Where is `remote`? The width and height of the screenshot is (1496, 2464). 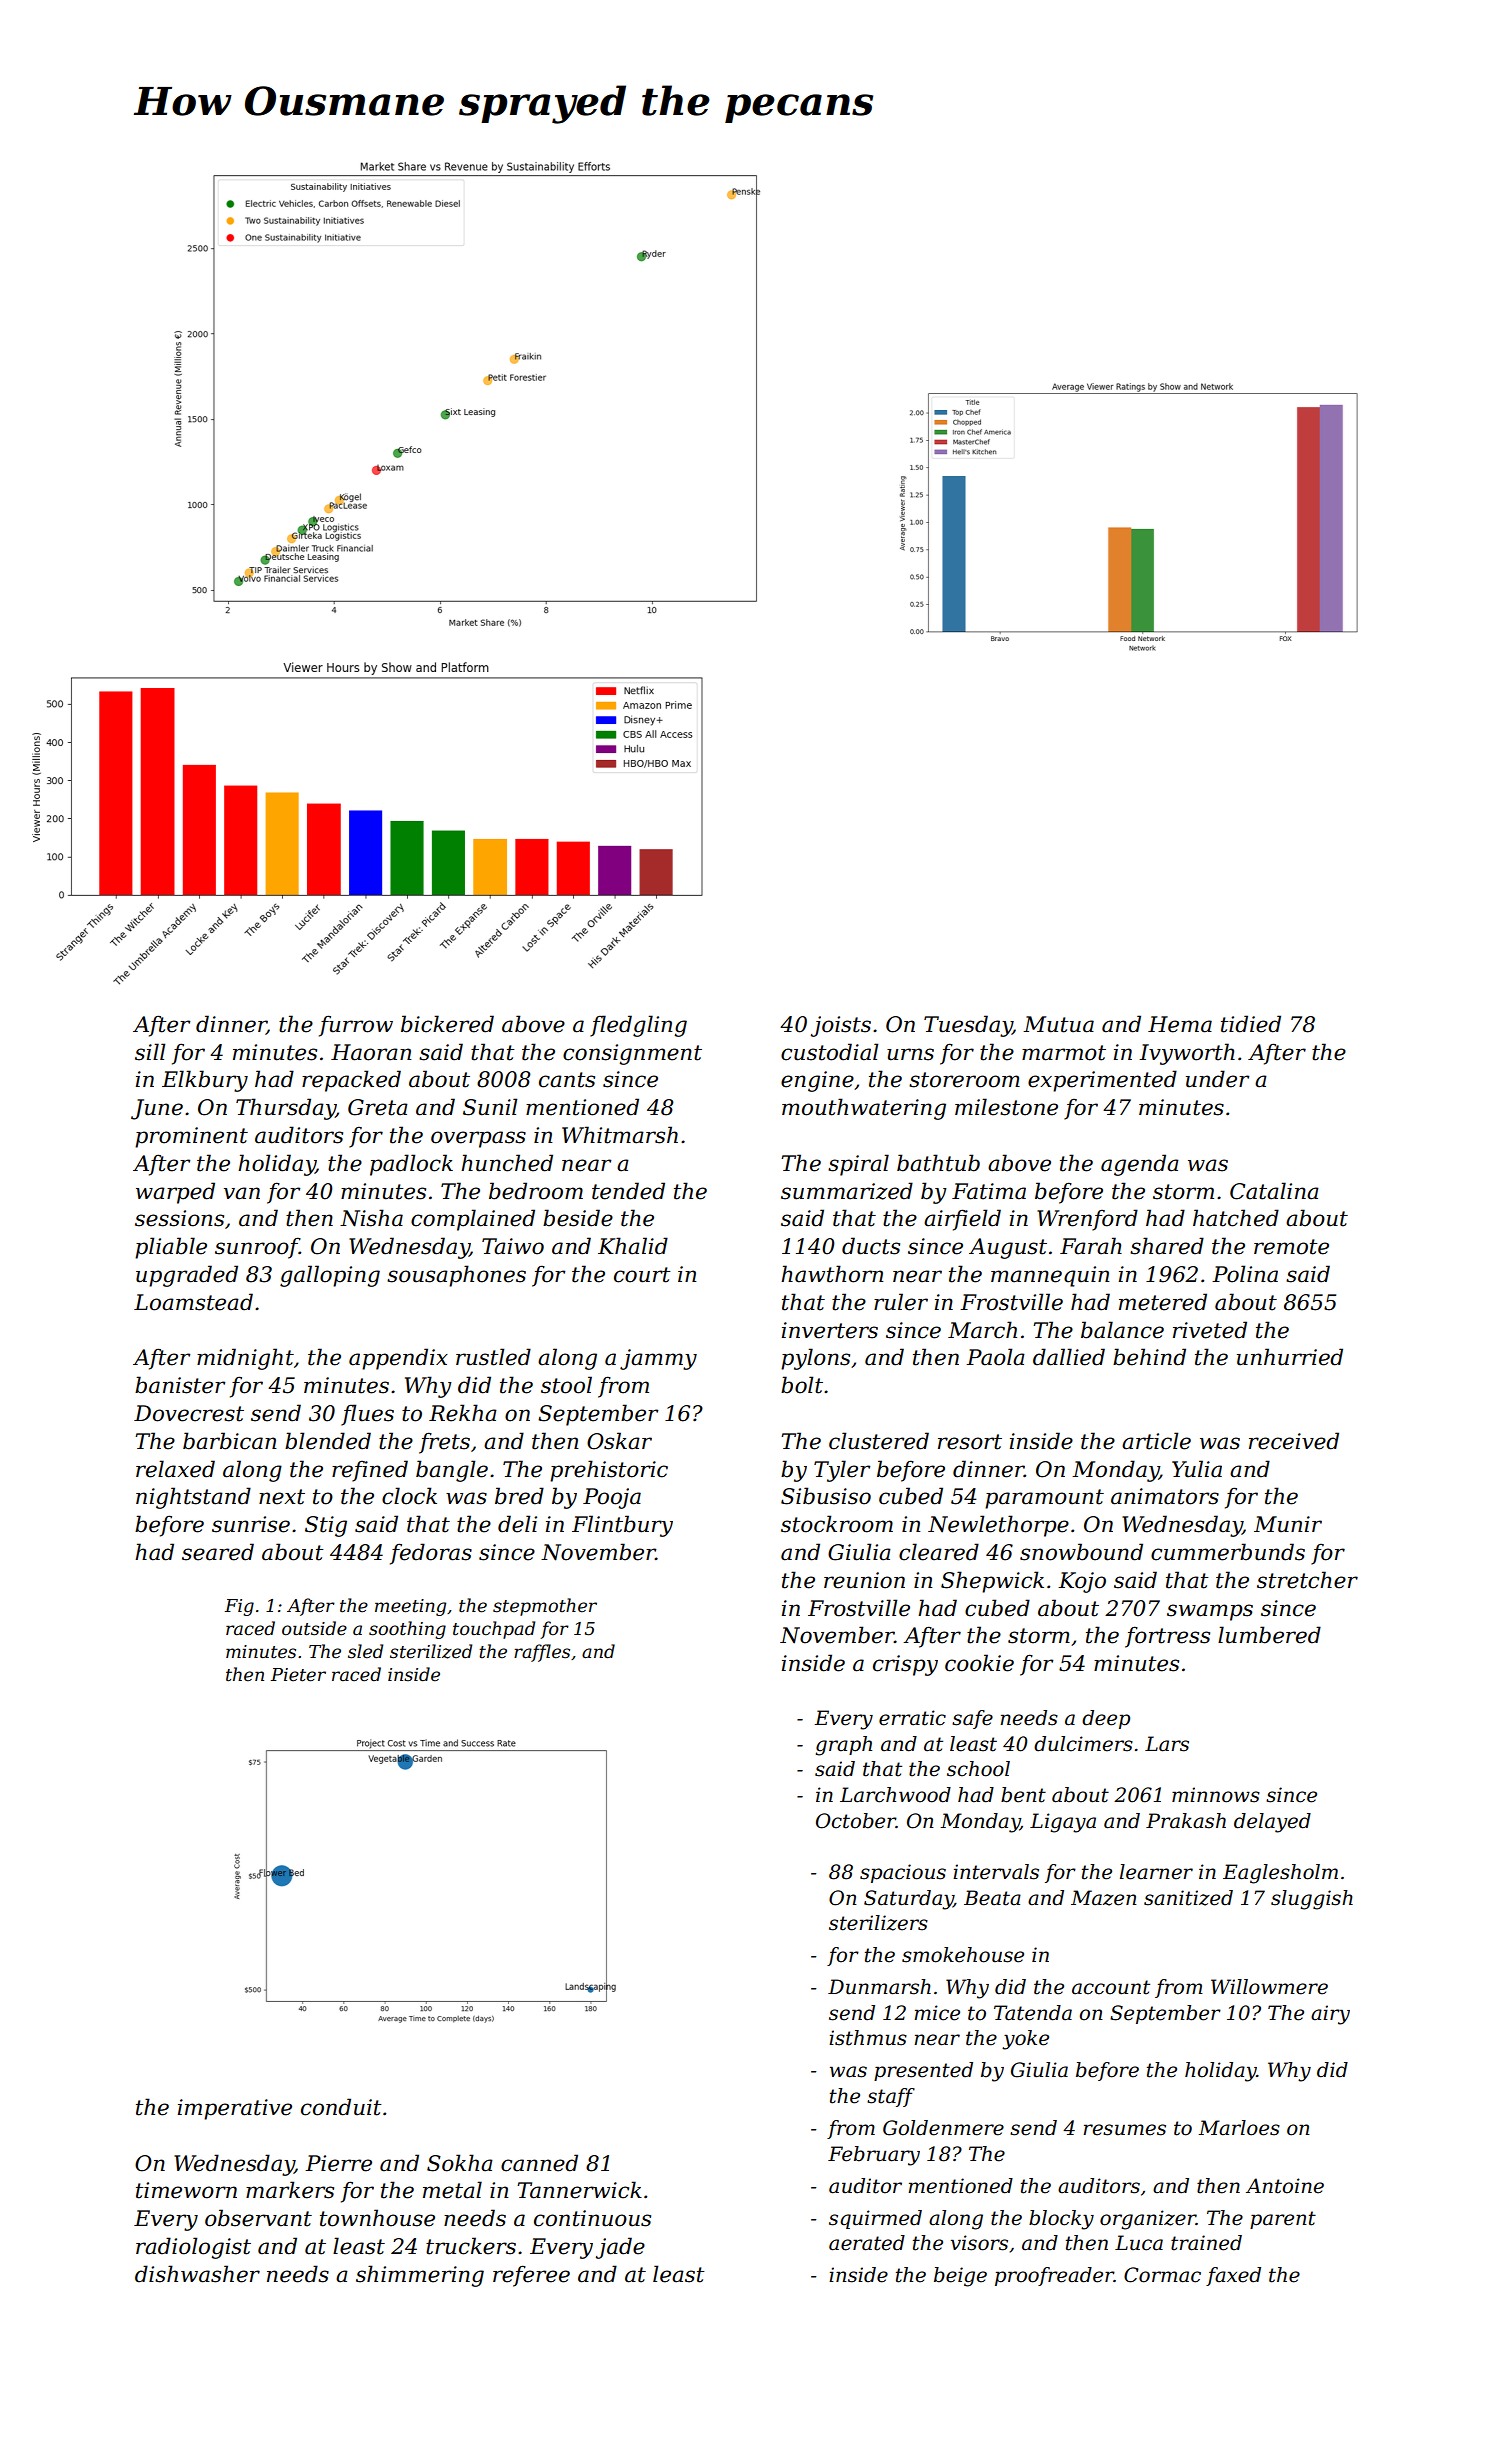
remote is located at coordinates (1291, 1247).
